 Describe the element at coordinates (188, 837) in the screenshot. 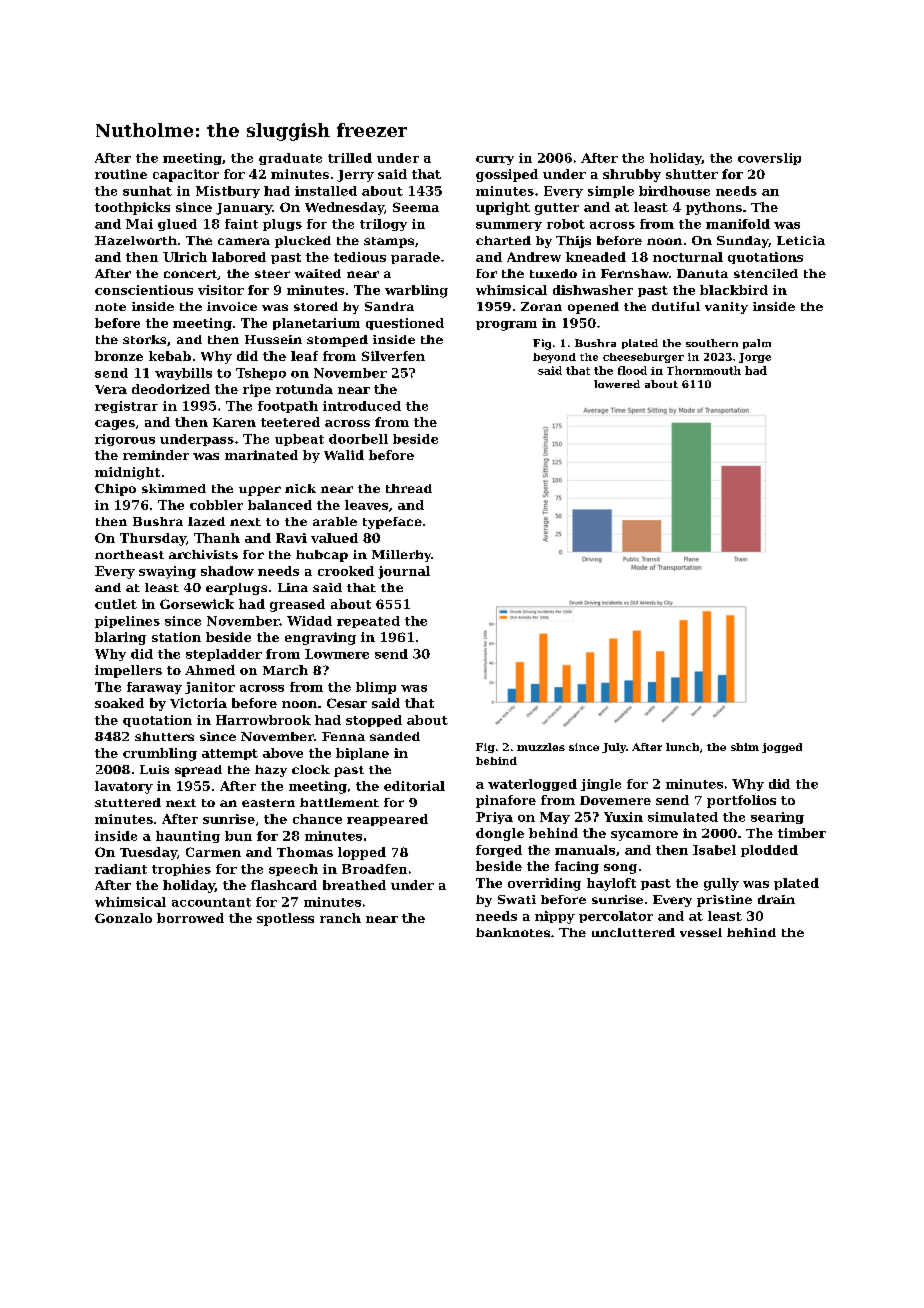

I see `haunting` at that location.
